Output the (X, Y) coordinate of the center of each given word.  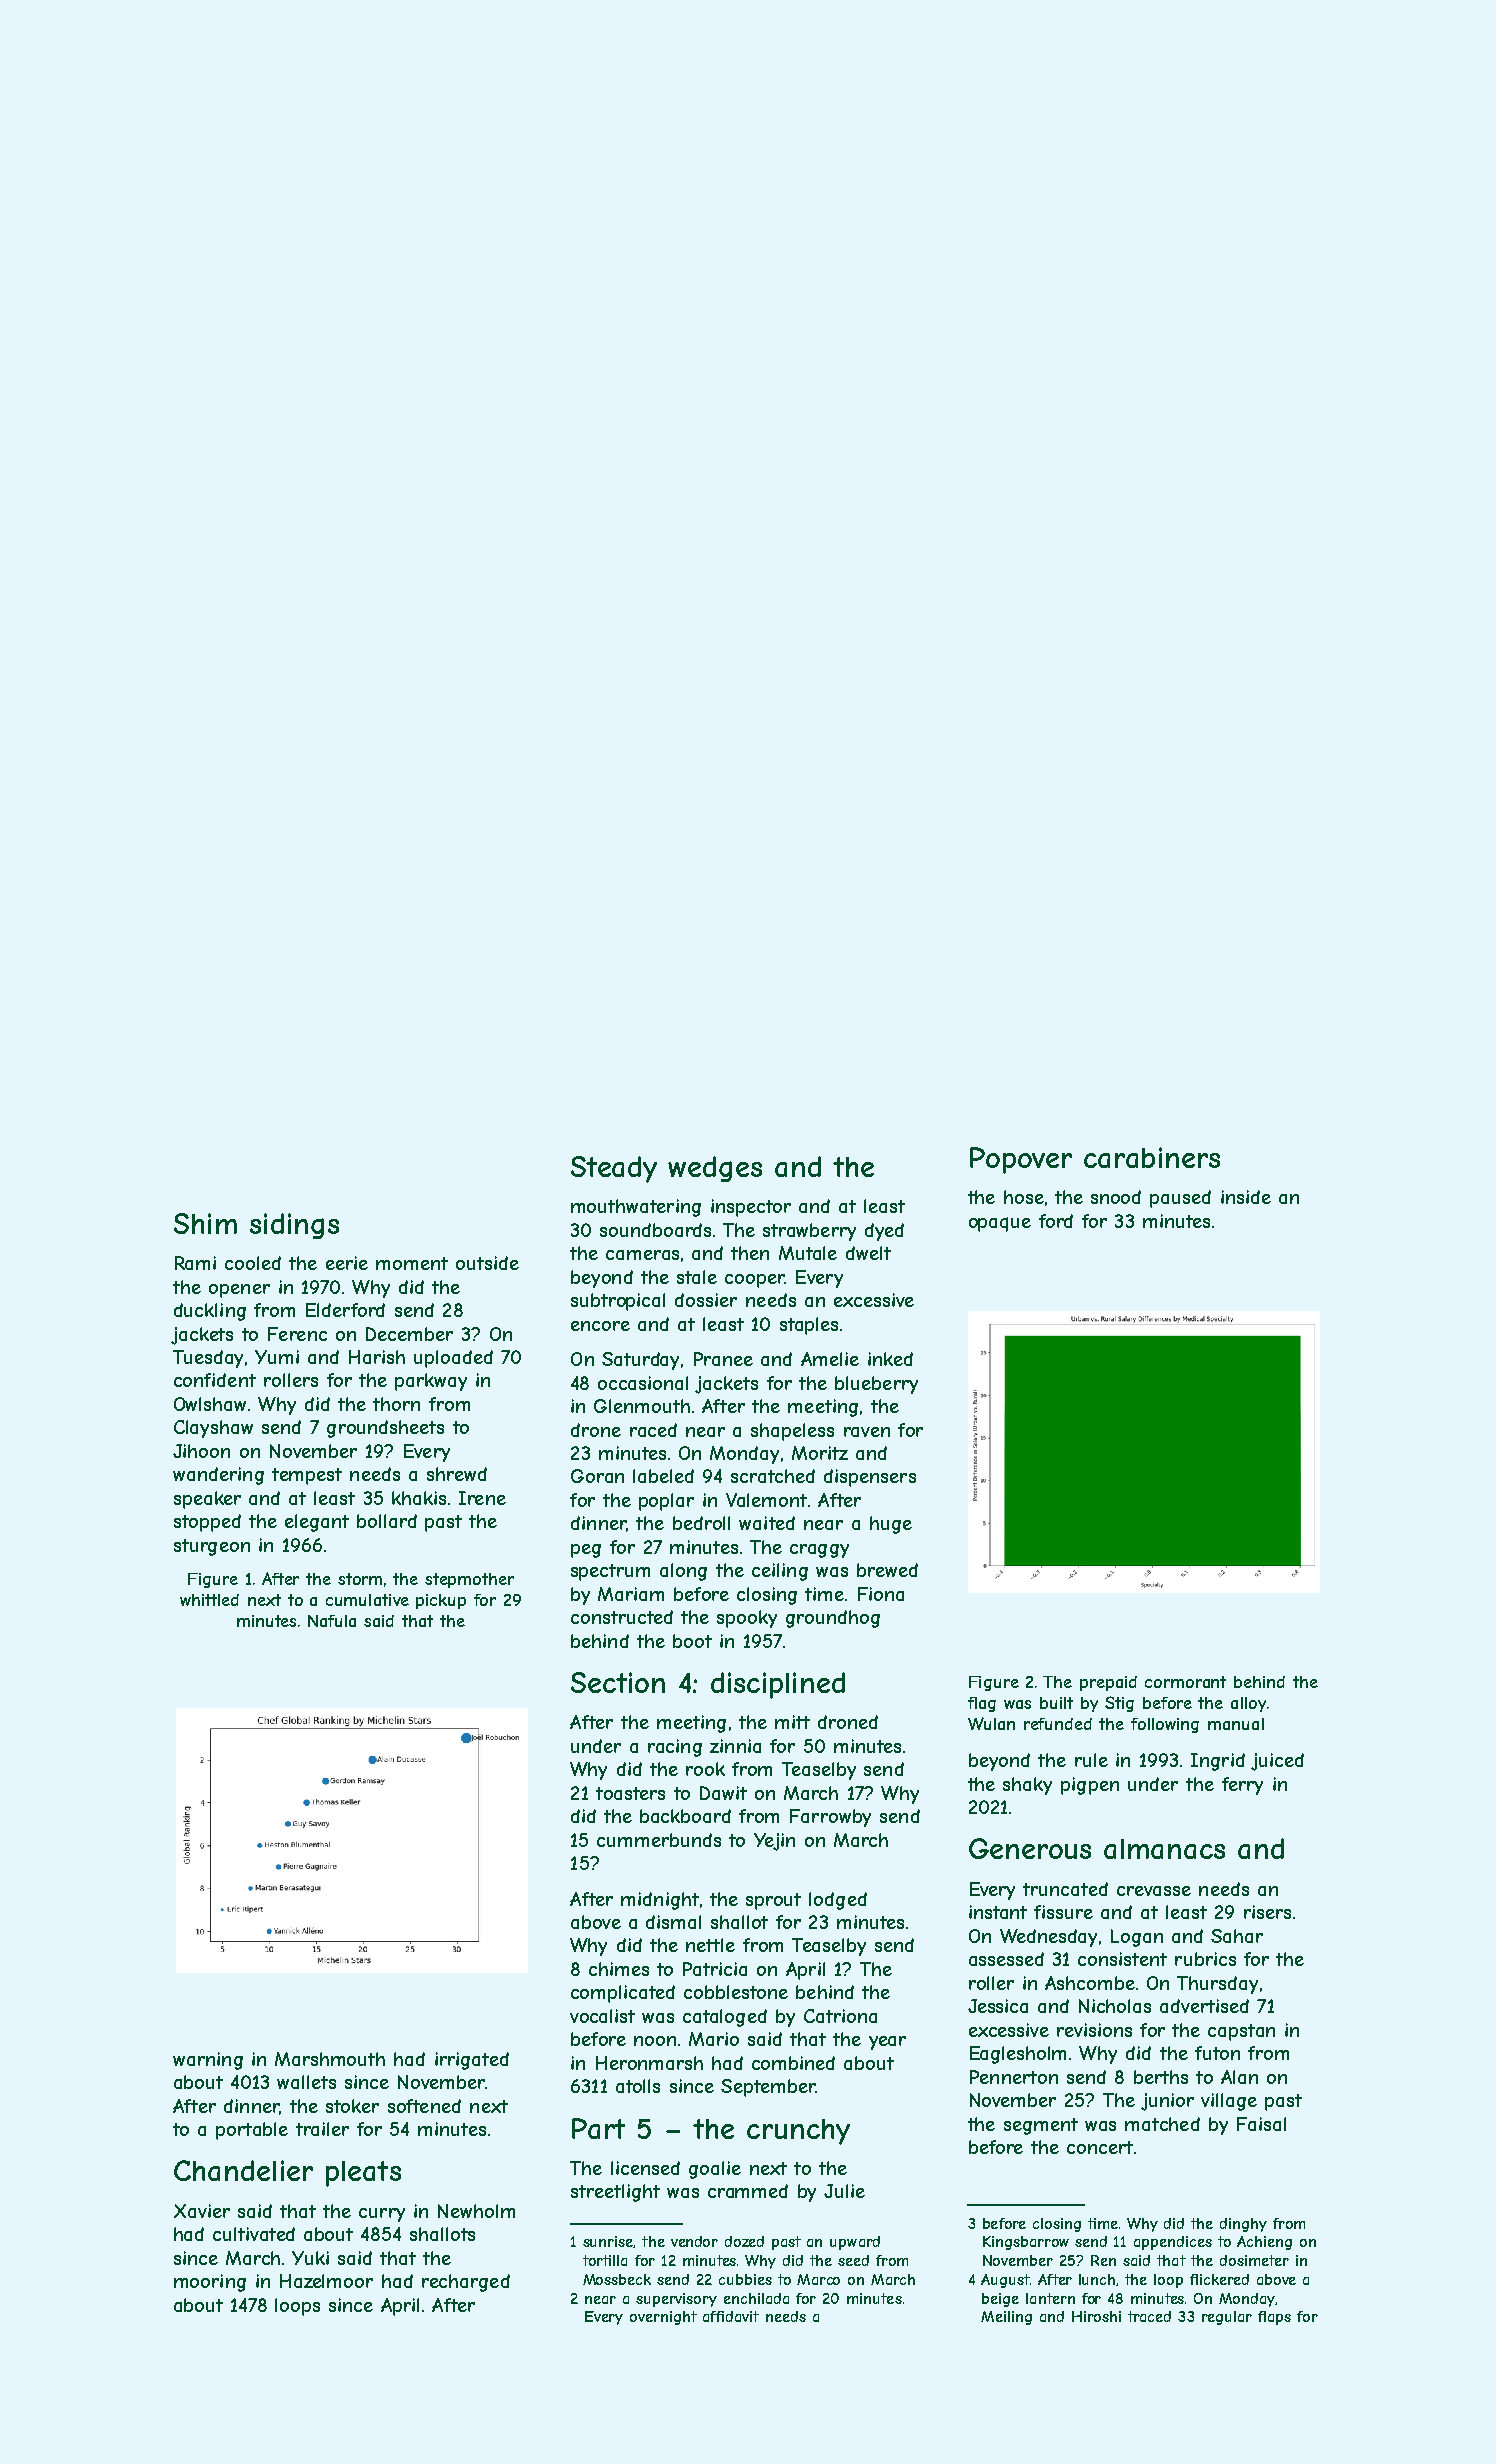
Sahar (1237, 1936)
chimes (619, 1969)
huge (891, 1525)
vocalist (602, 2016)
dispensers (870, 1478)
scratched (773, 1476)
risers (1267, 1912)
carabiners (1152, 1157)
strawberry (809, 1232)
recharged (466, 2283)
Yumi (277, 1357)
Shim (205, 1223)
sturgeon (212, 1547)
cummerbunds (659, 1840)
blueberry (876, 1385)
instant (998, 1912)
